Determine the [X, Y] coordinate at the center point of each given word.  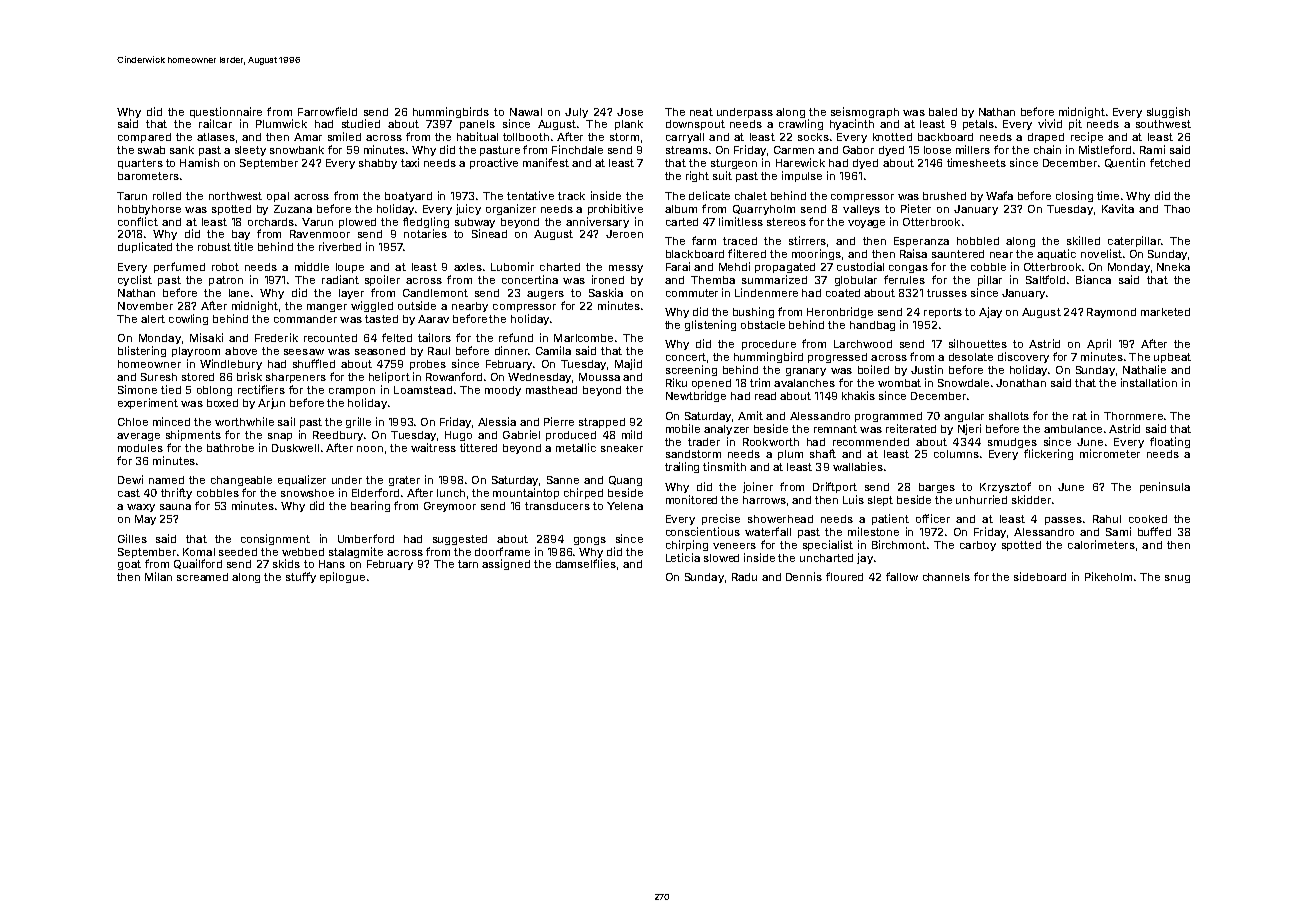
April [1099, 344]
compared [144, 138]
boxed [222, 403]
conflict [138, 221]
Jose [630, 112]
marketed [1165, 312]
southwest [1163, 124]
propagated [785, 268]
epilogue [342, 577]
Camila [553, 350]
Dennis [804, 576]
